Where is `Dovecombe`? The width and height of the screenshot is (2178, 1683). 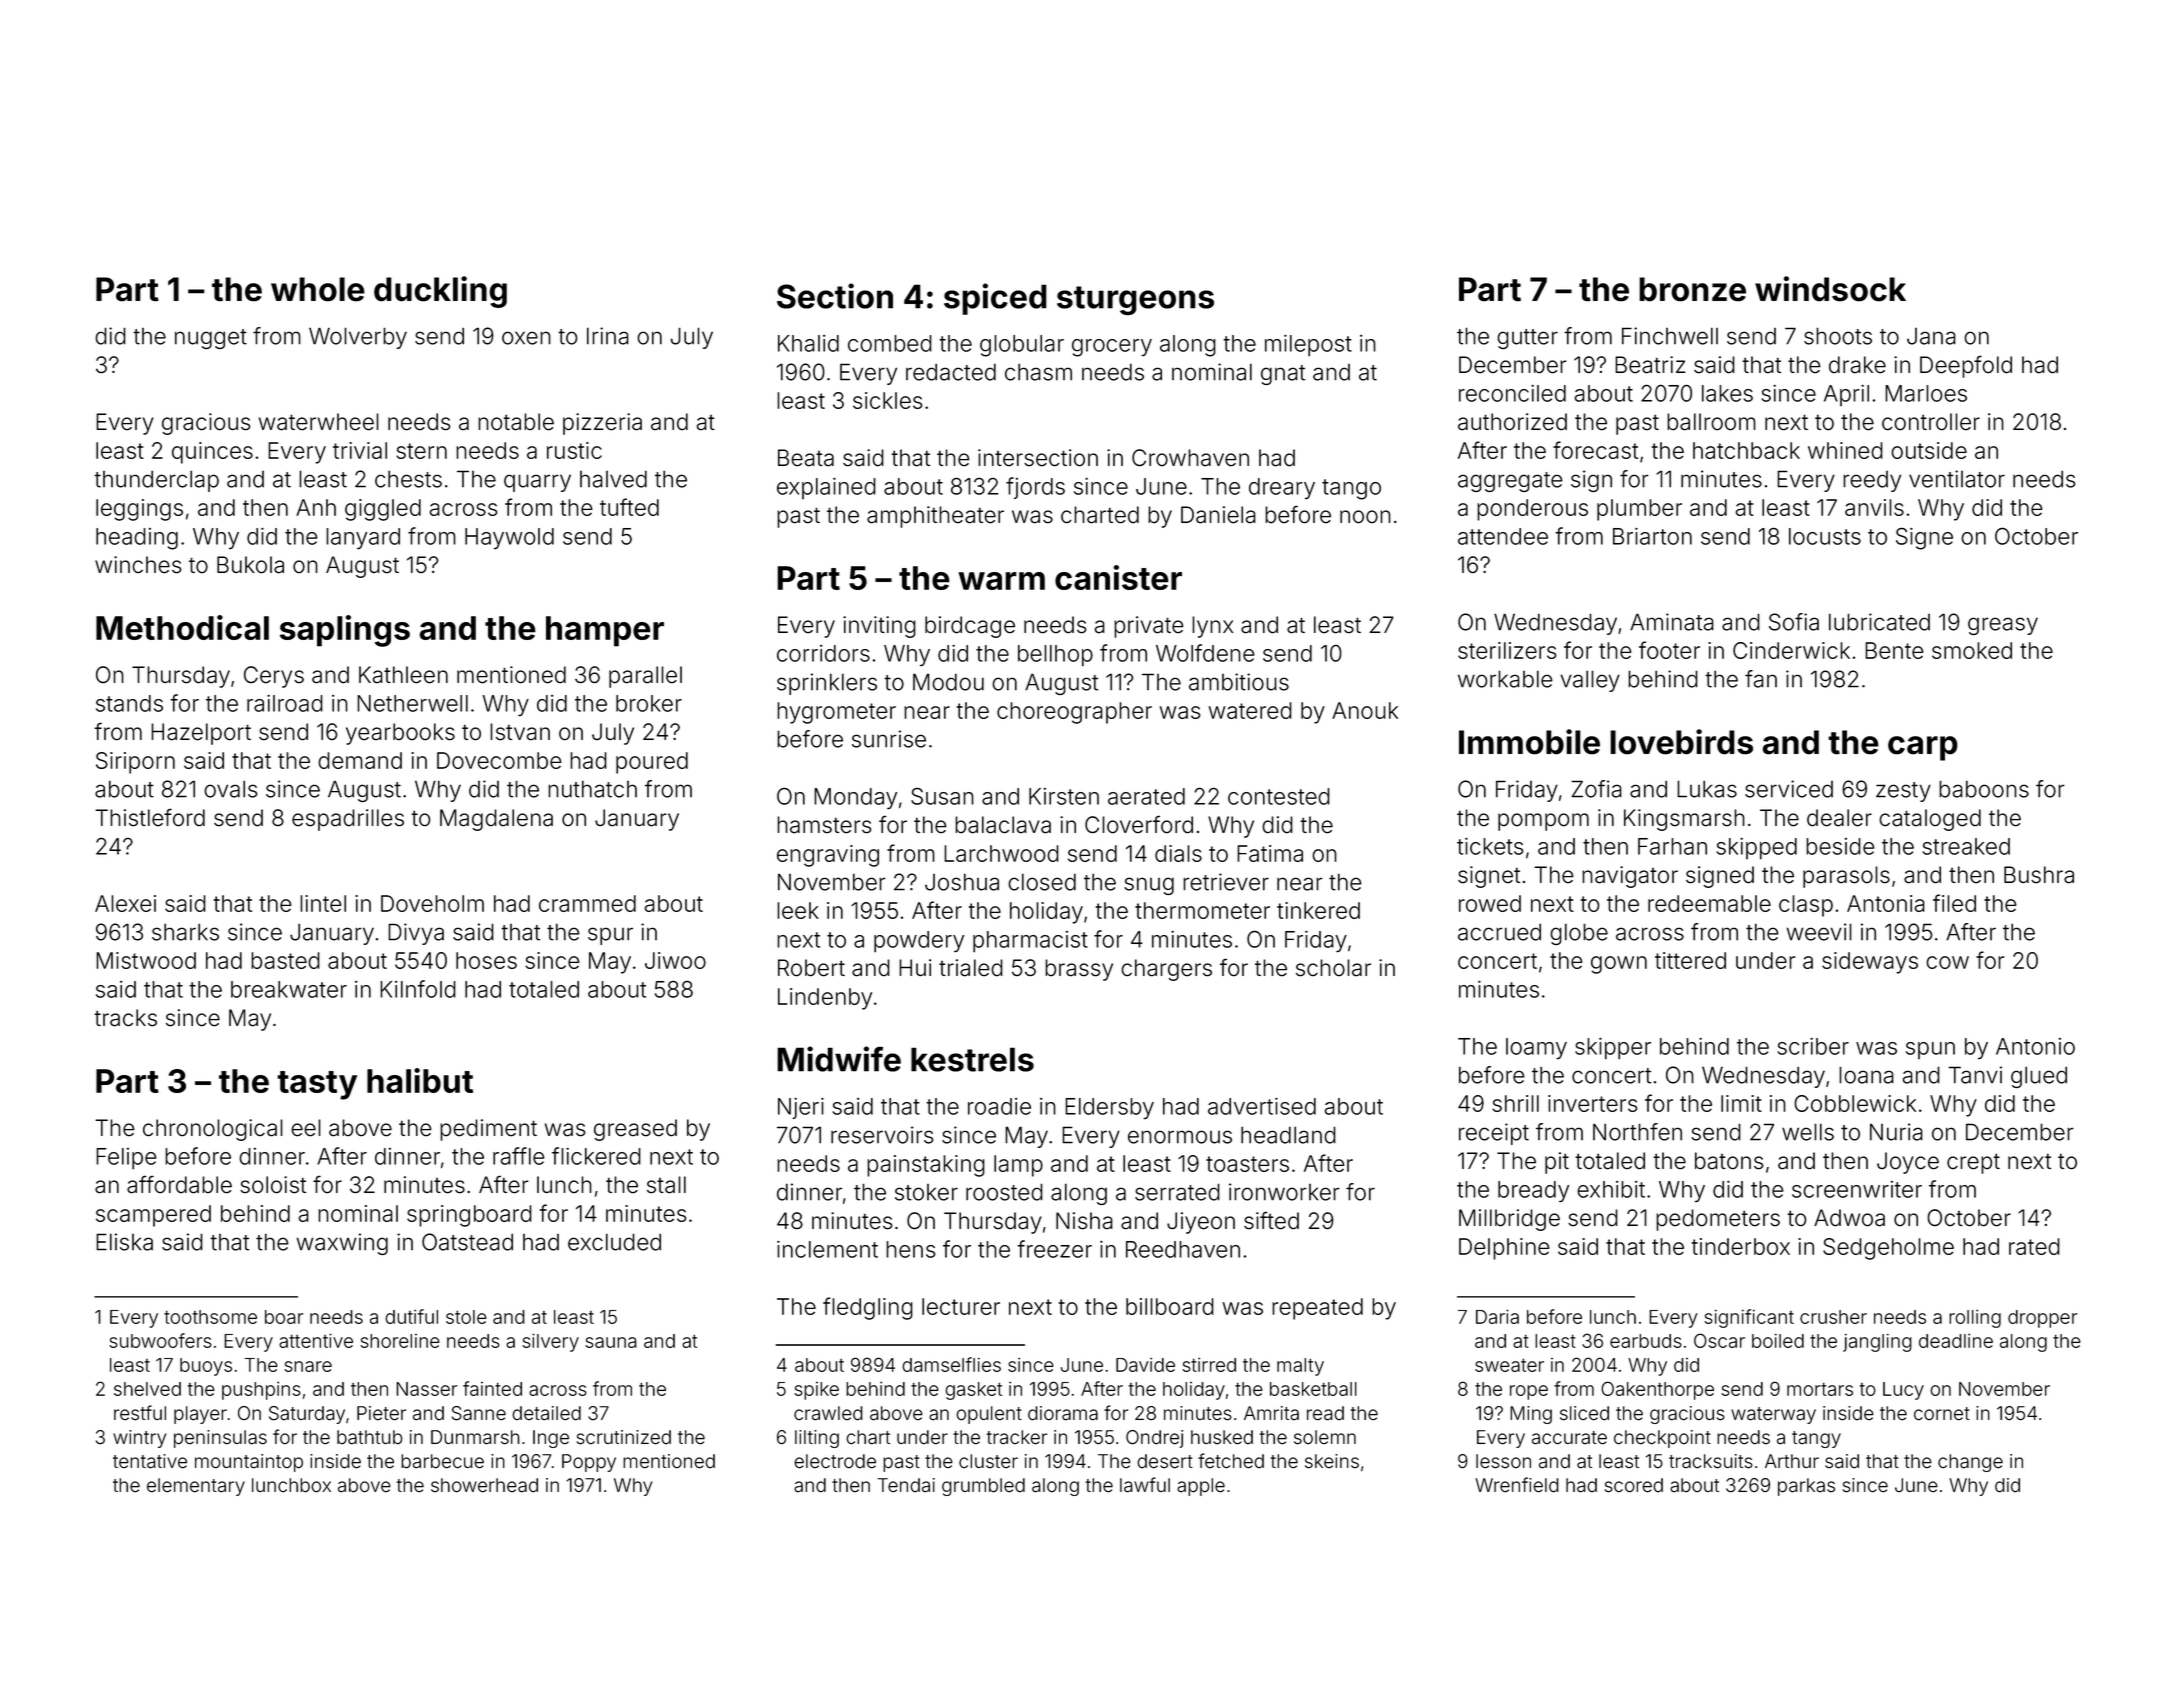
Dovecombe is located at coordinates (499, 760).
